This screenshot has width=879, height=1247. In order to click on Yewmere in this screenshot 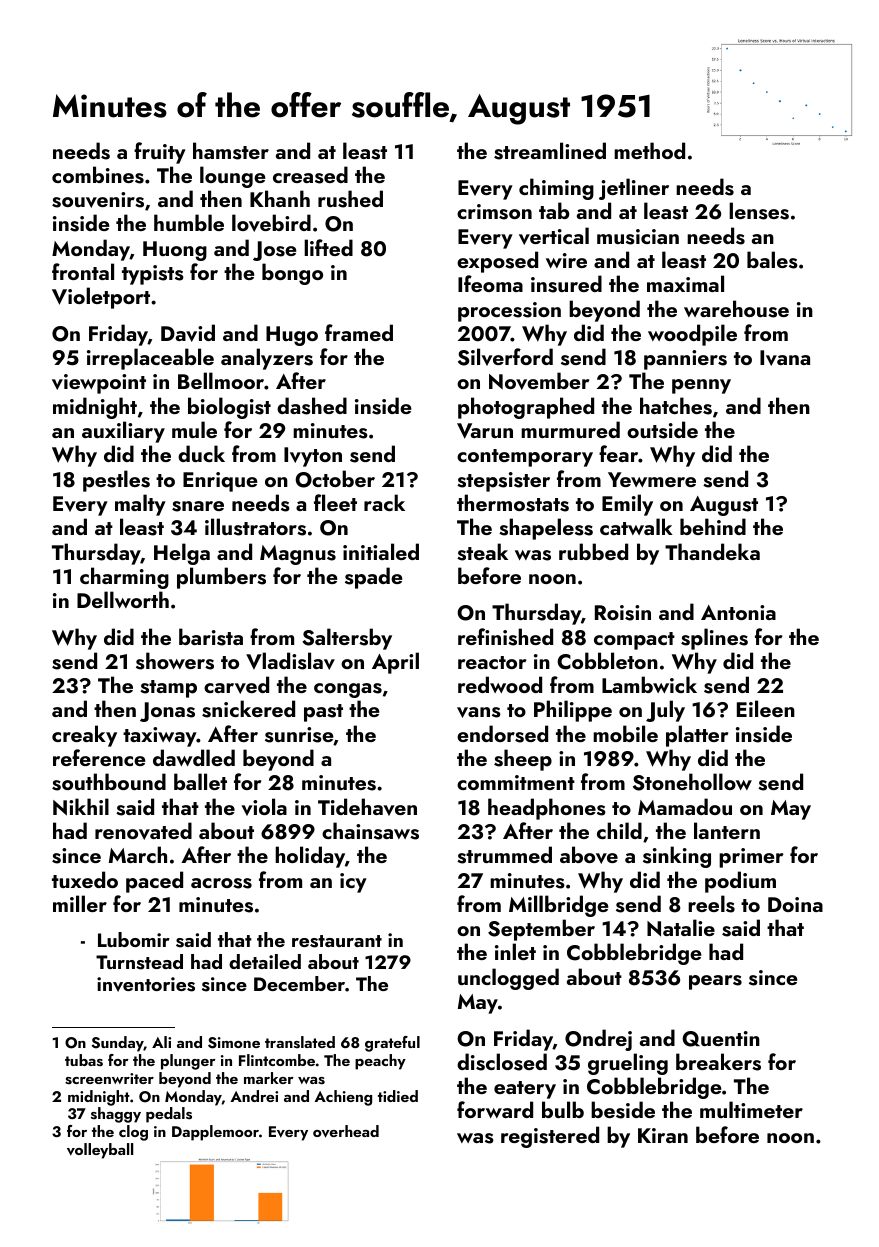, I will do `click(652, 479)`.
